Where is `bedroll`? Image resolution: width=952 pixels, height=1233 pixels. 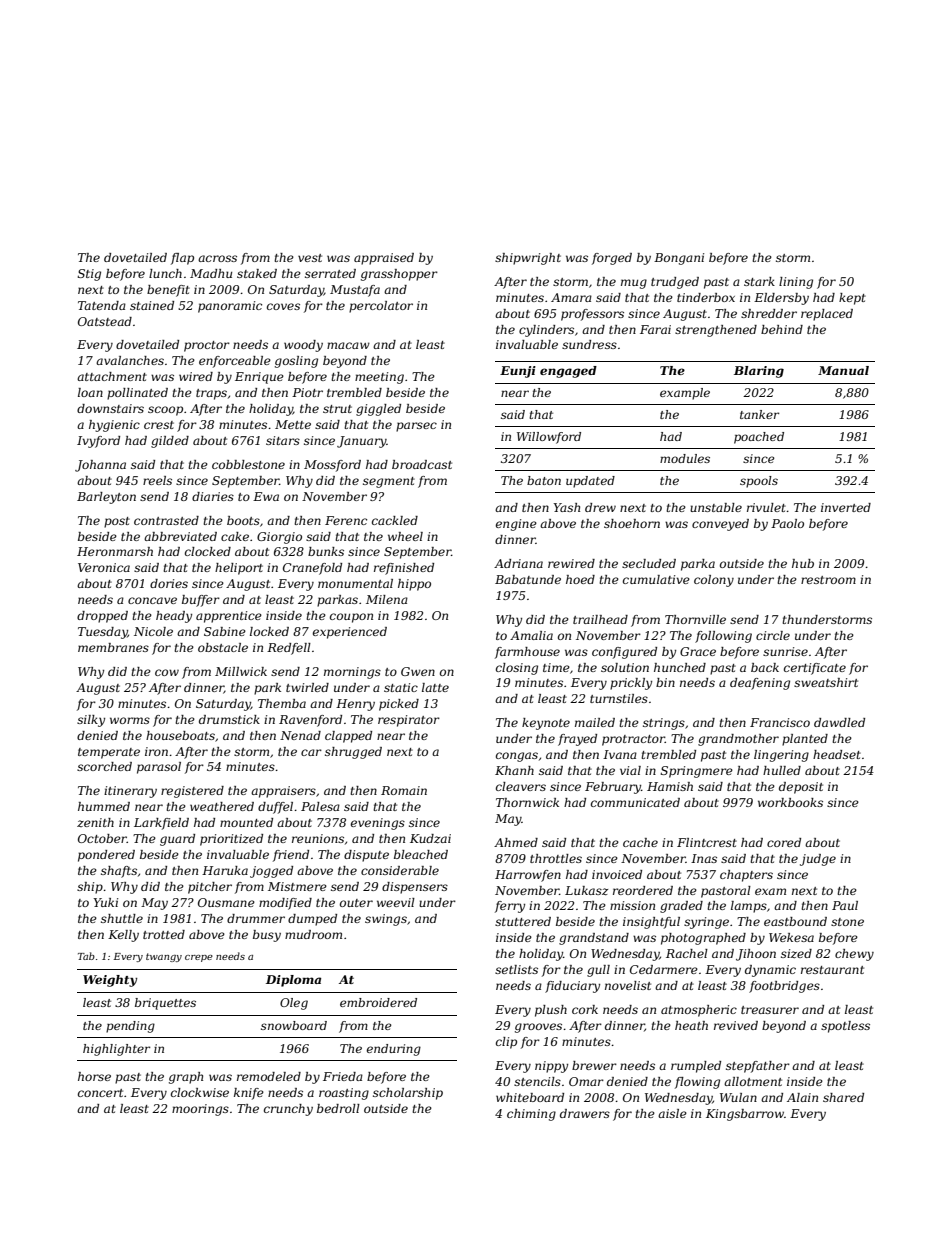 bedroll is located at coordinates (338, 1108).
